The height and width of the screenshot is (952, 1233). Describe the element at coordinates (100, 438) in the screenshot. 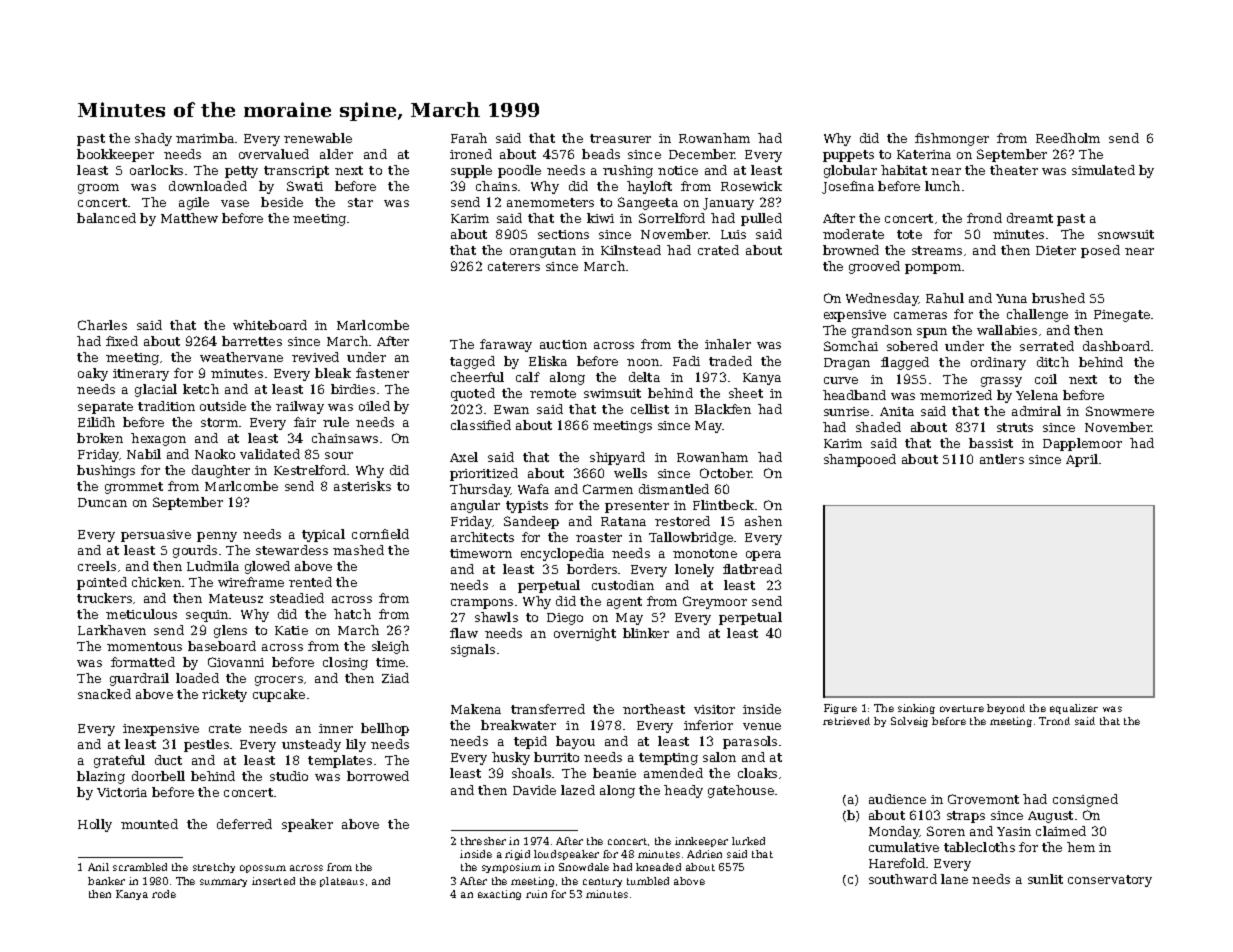

I see `broken` at that location.
